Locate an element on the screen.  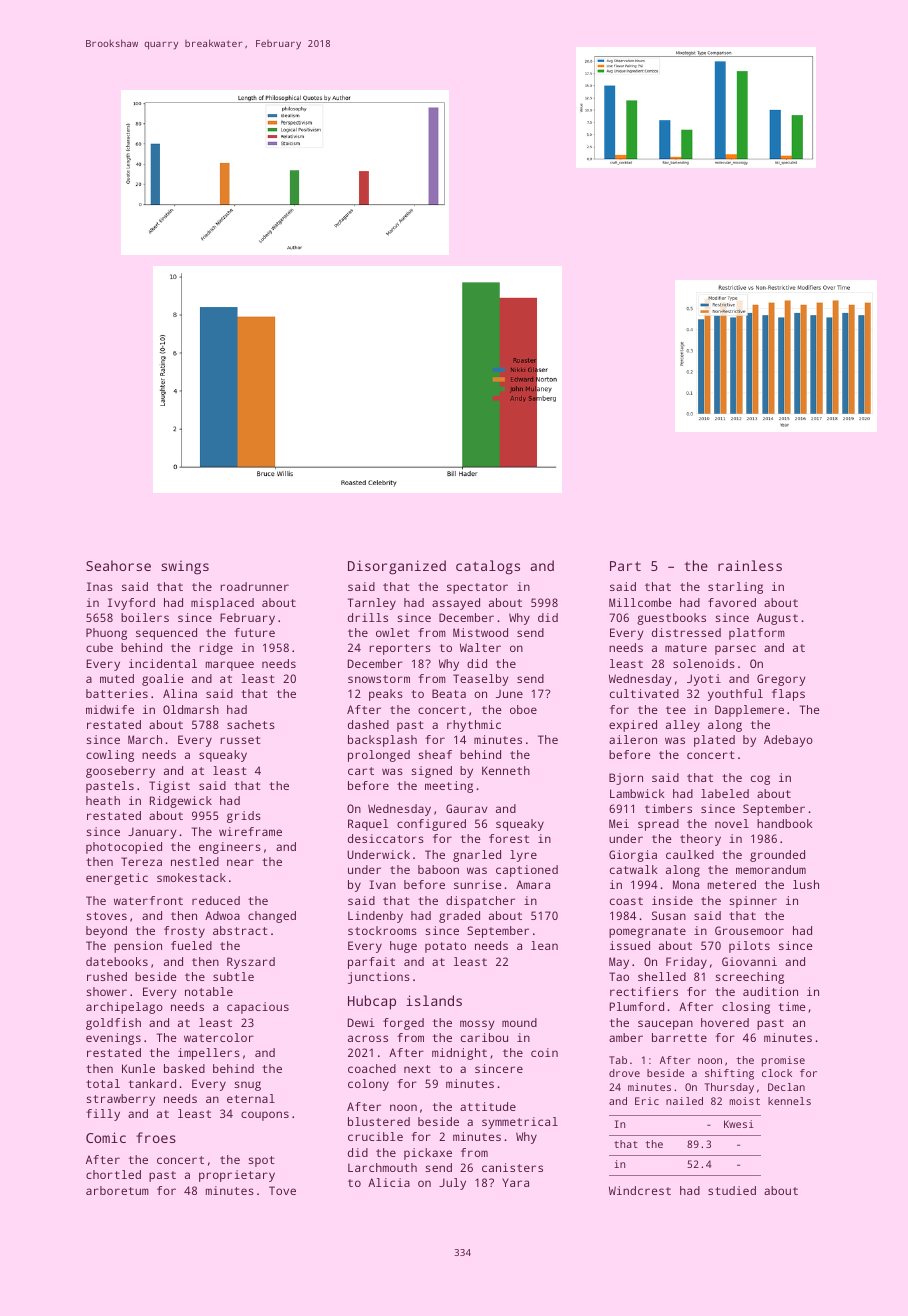
potato is located at coordinates (445, 947).
